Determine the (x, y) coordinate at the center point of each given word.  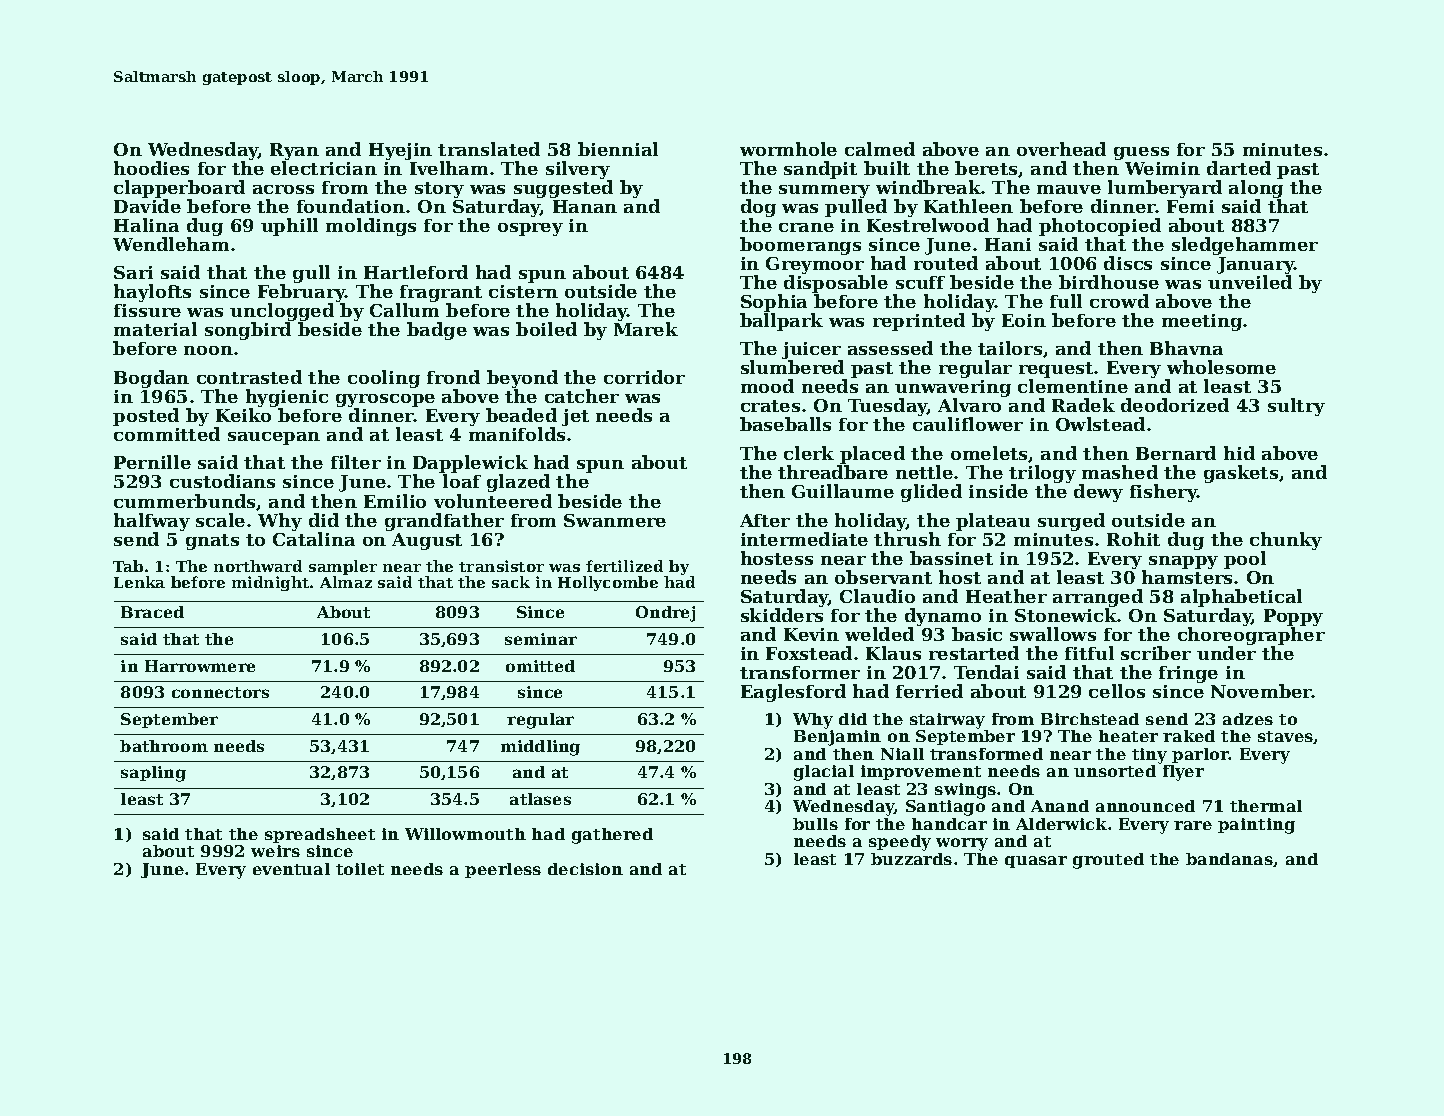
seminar (541, 639)
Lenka (139, 582)
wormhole (788, 149)
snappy (1183, 562)
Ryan (294, 151)
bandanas (1229, 859)
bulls (815, 824)
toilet (360, 869)
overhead (1061, 149)
